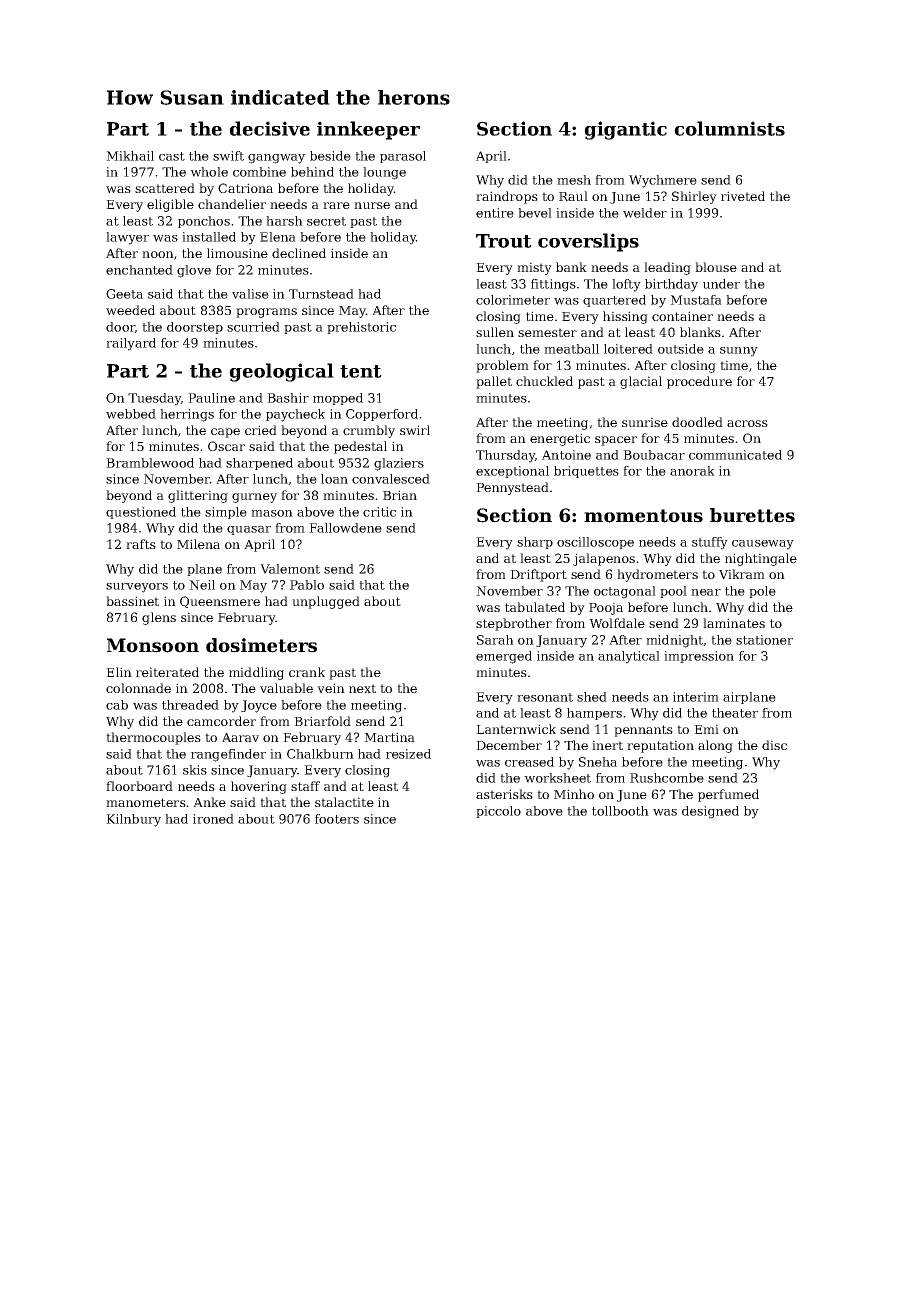 This screenshot has width=908, height=1316. I want to click on anorak, so click(692, 471).
